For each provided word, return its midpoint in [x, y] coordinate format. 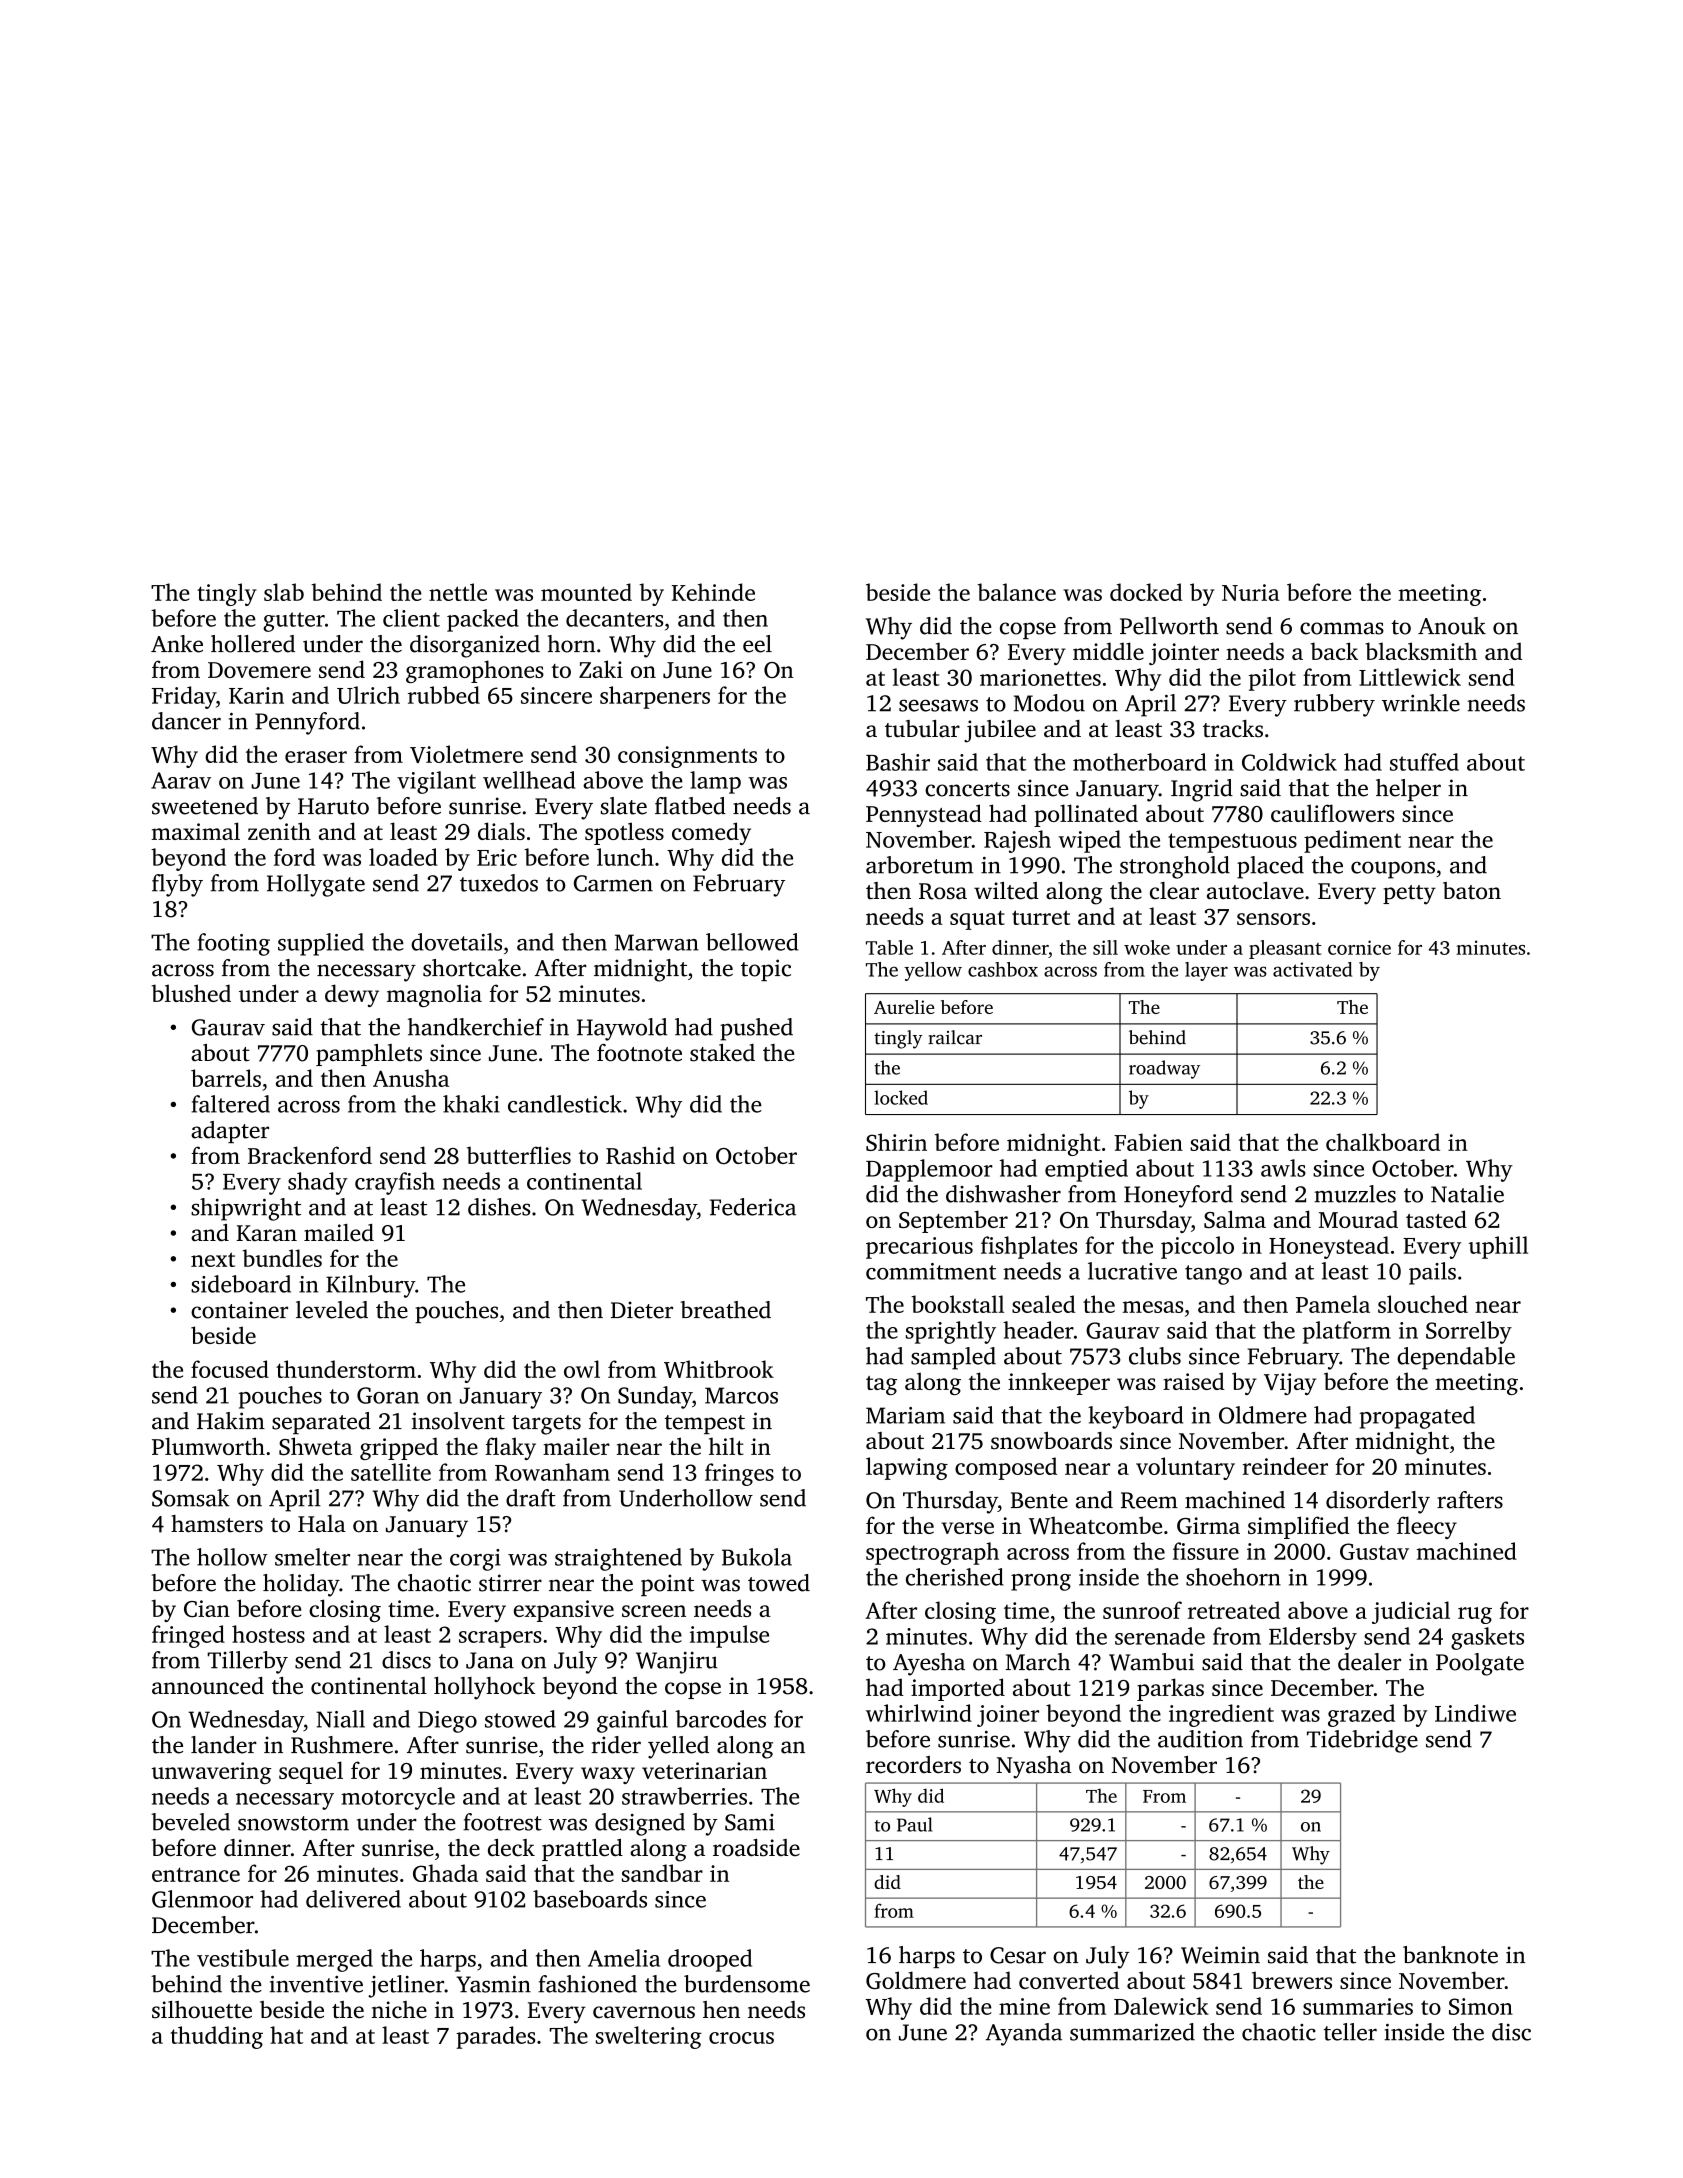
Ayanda [1024, 2034]
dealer [1369, 1662]
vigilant [436, 782]
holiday [301, 1585]
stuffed [1424, 762]
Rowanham [552, 1472]
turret [1041, 917]
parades [495, 2037]
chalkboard [1383, 1142]
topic [766, 970]
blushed [191, 993]
